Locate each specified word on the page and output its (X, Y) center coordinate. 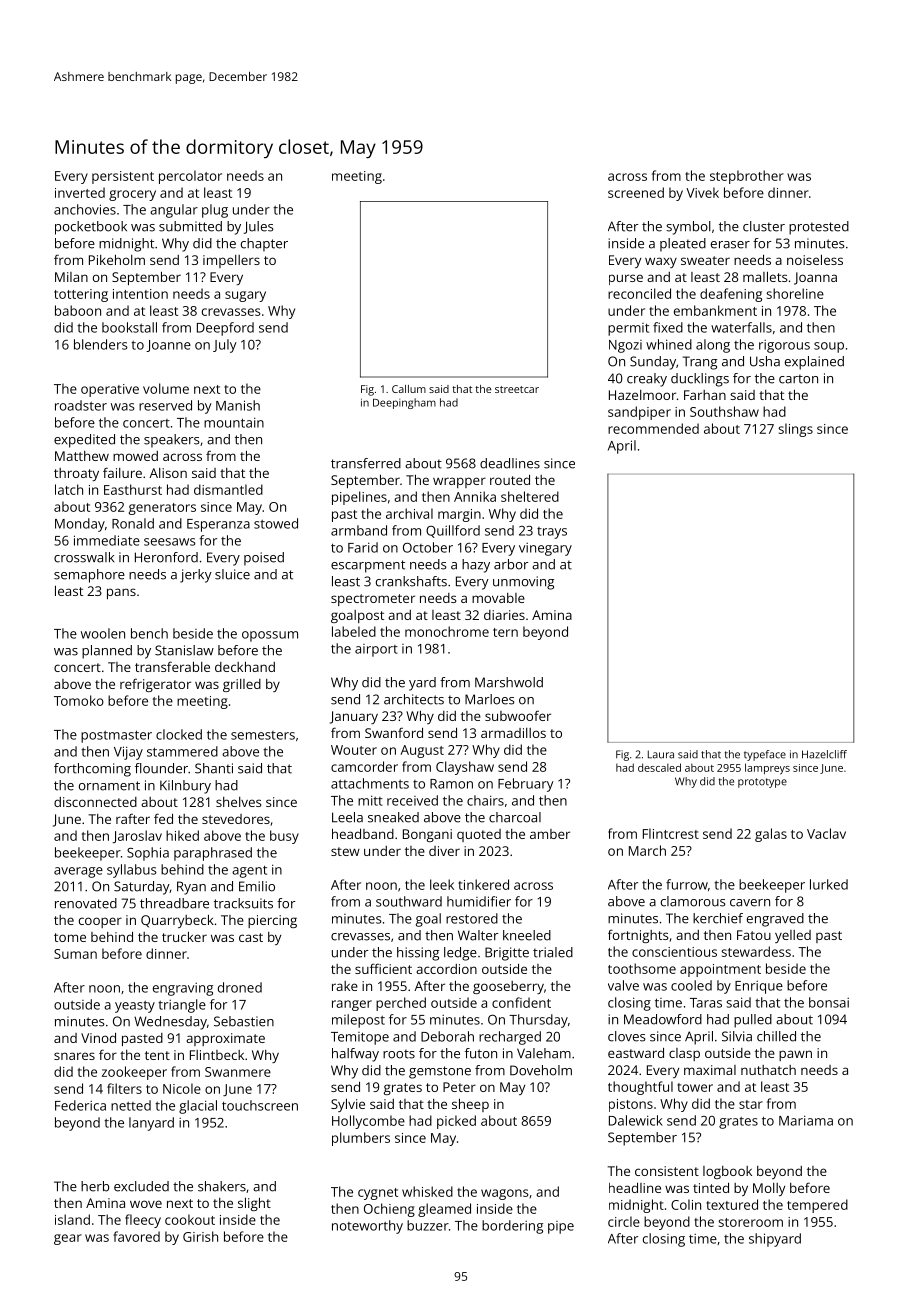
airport (376, 650)
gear (68, 1239)
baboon (78, 310)
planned (107, 652)
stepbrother (747, 177)
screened (636, 192)
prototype (762, 783)
